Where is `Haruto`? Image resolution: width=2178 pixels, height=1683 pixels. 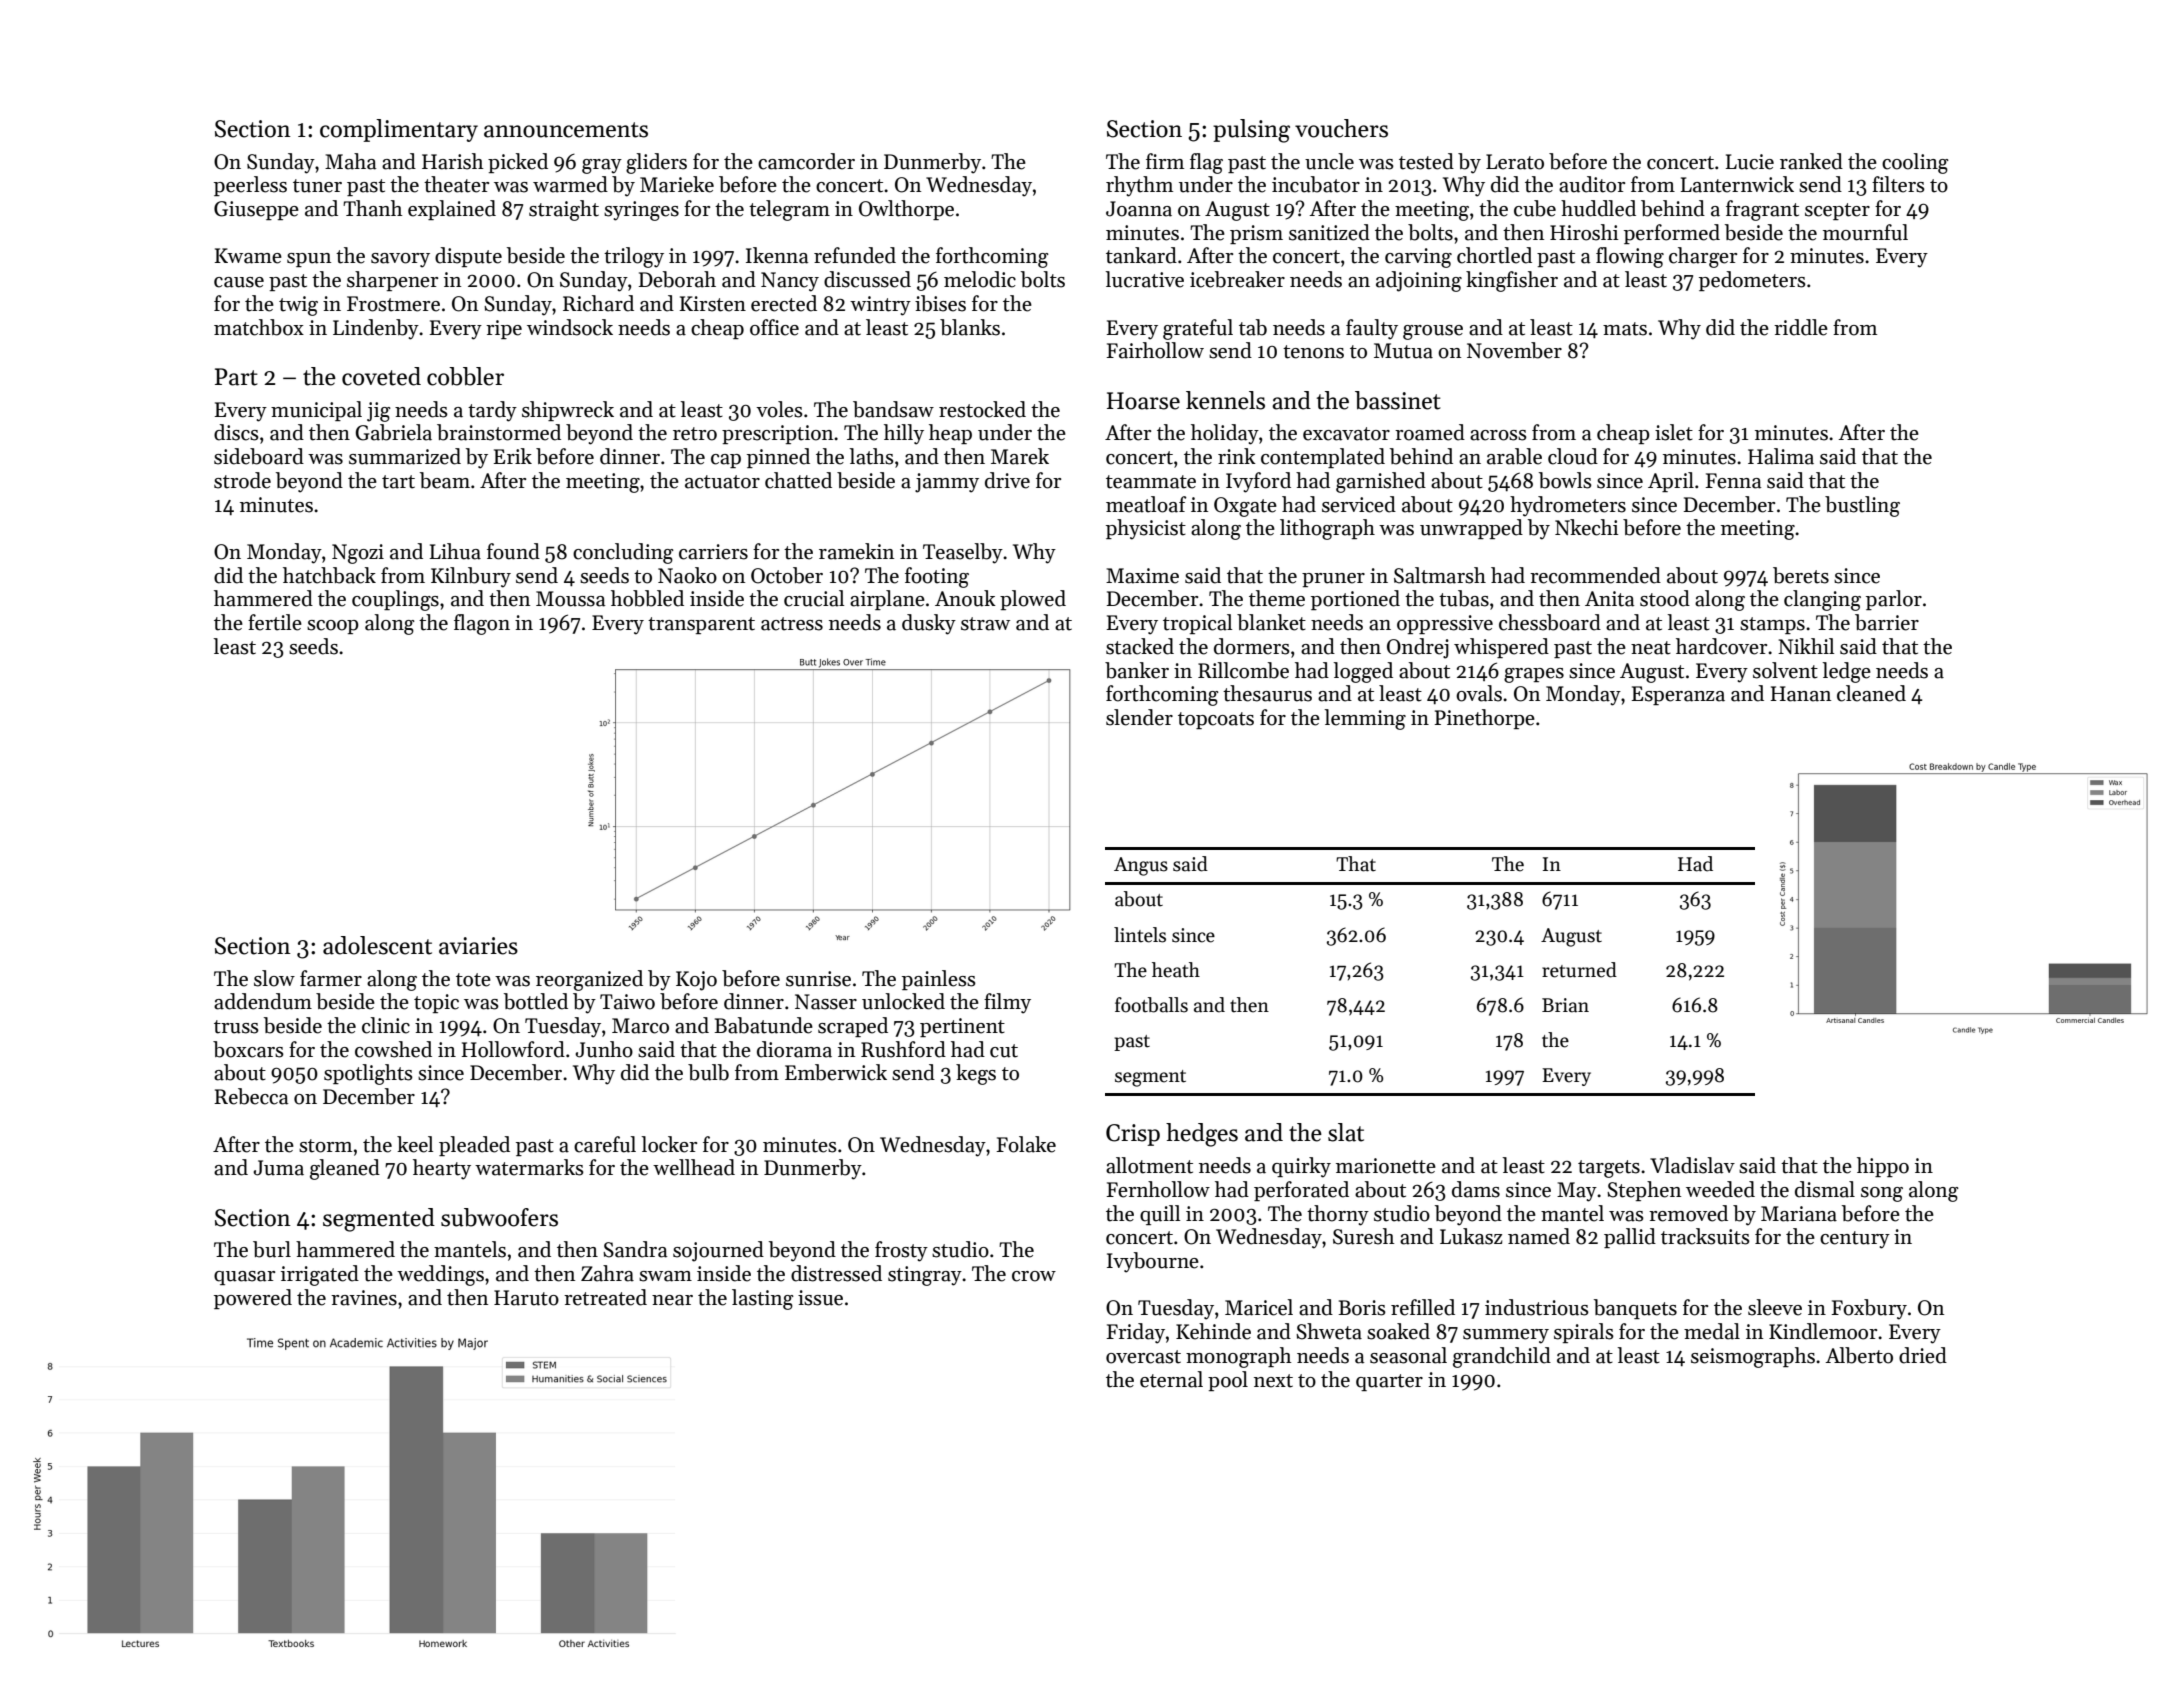 Haruto is located at coordinates (526, 1298).
